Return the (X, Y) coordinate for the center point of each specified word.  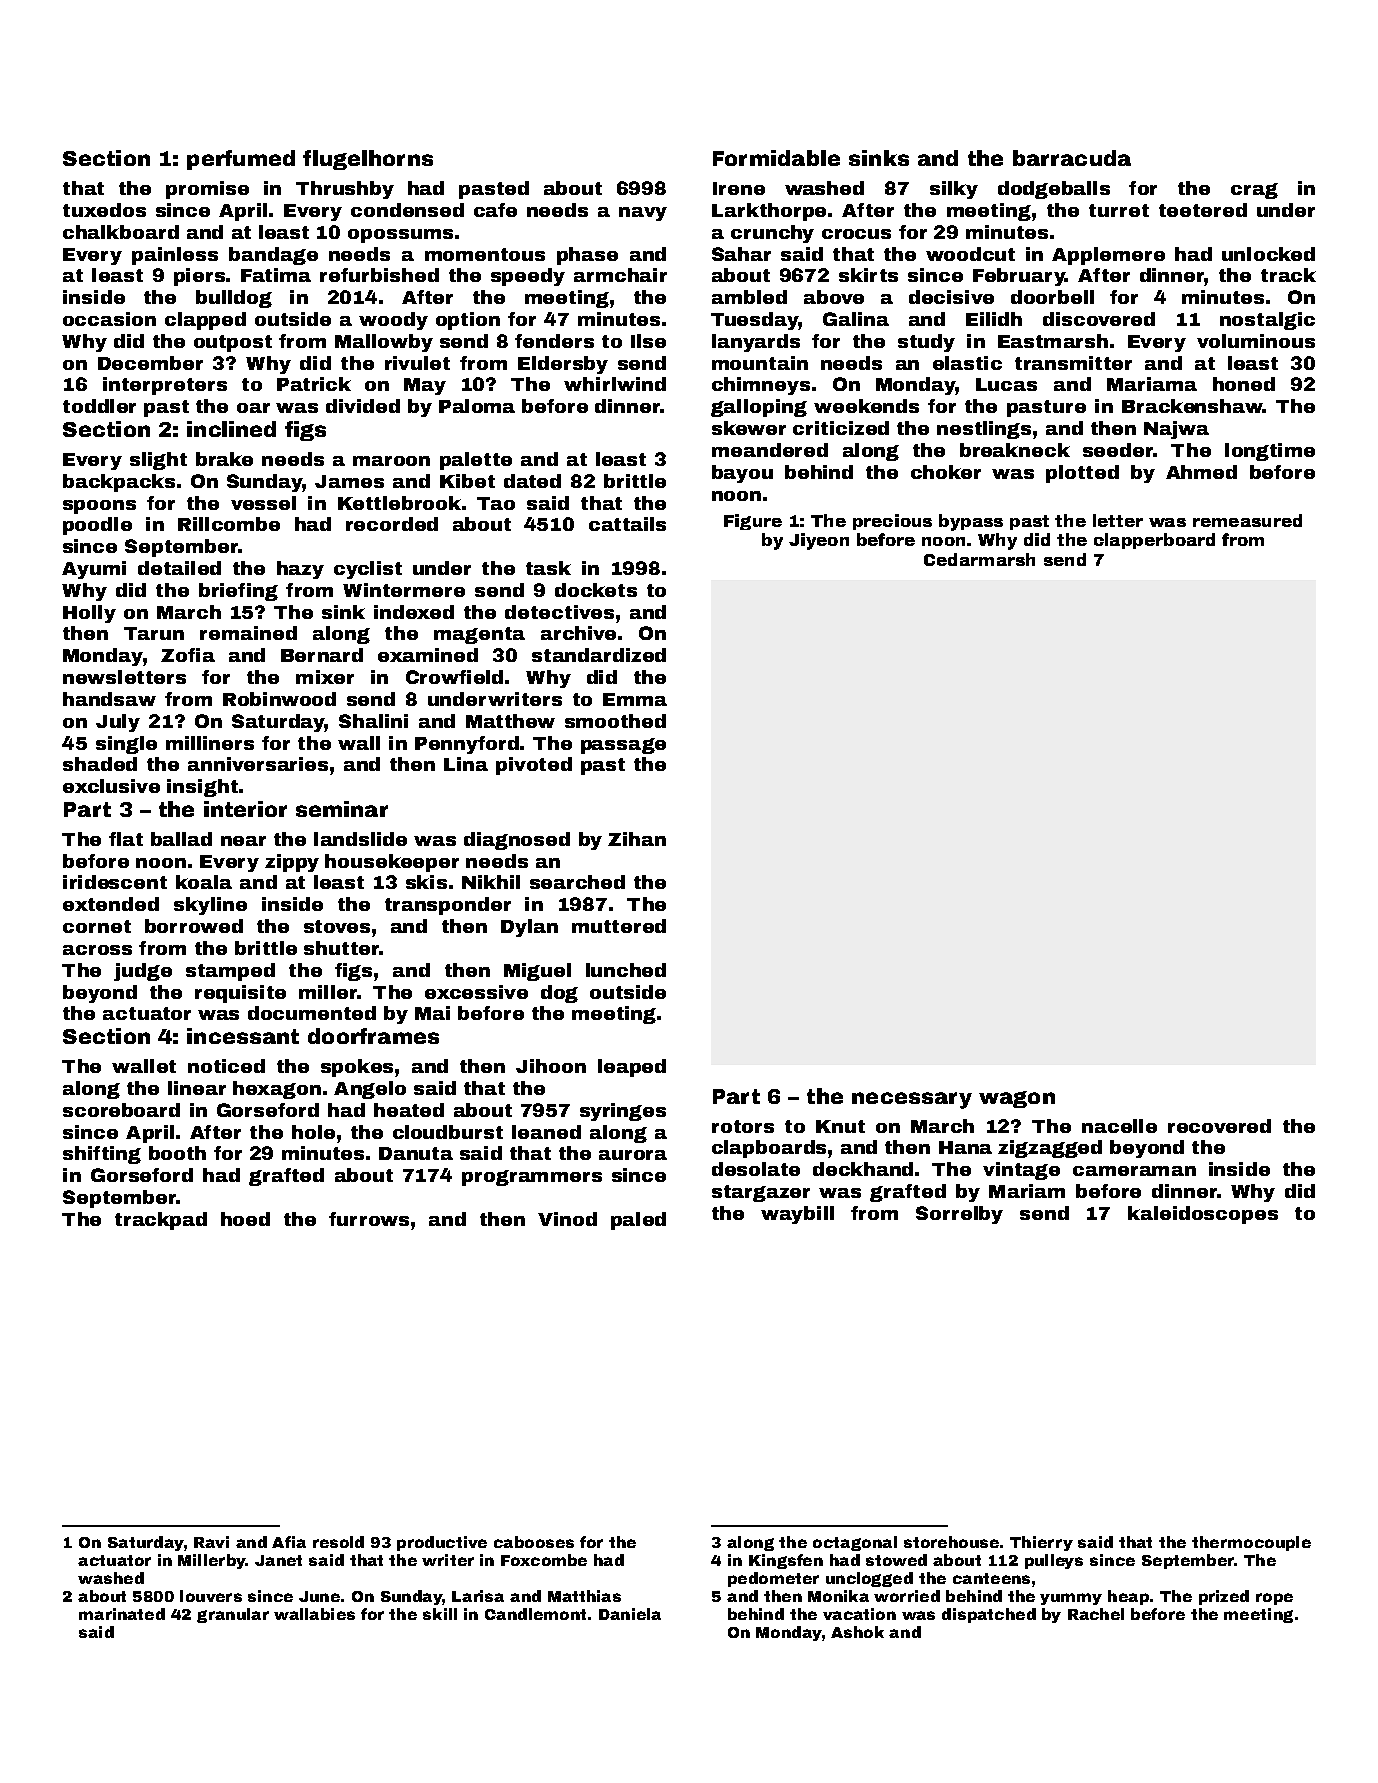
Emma (635, 699)
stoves (337, 926)
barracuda (1072, 158)
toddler (99, 406)
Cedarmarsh (979, 559)
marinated (122, 1614)
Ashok (857, 1632)
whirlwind (615, 384)
